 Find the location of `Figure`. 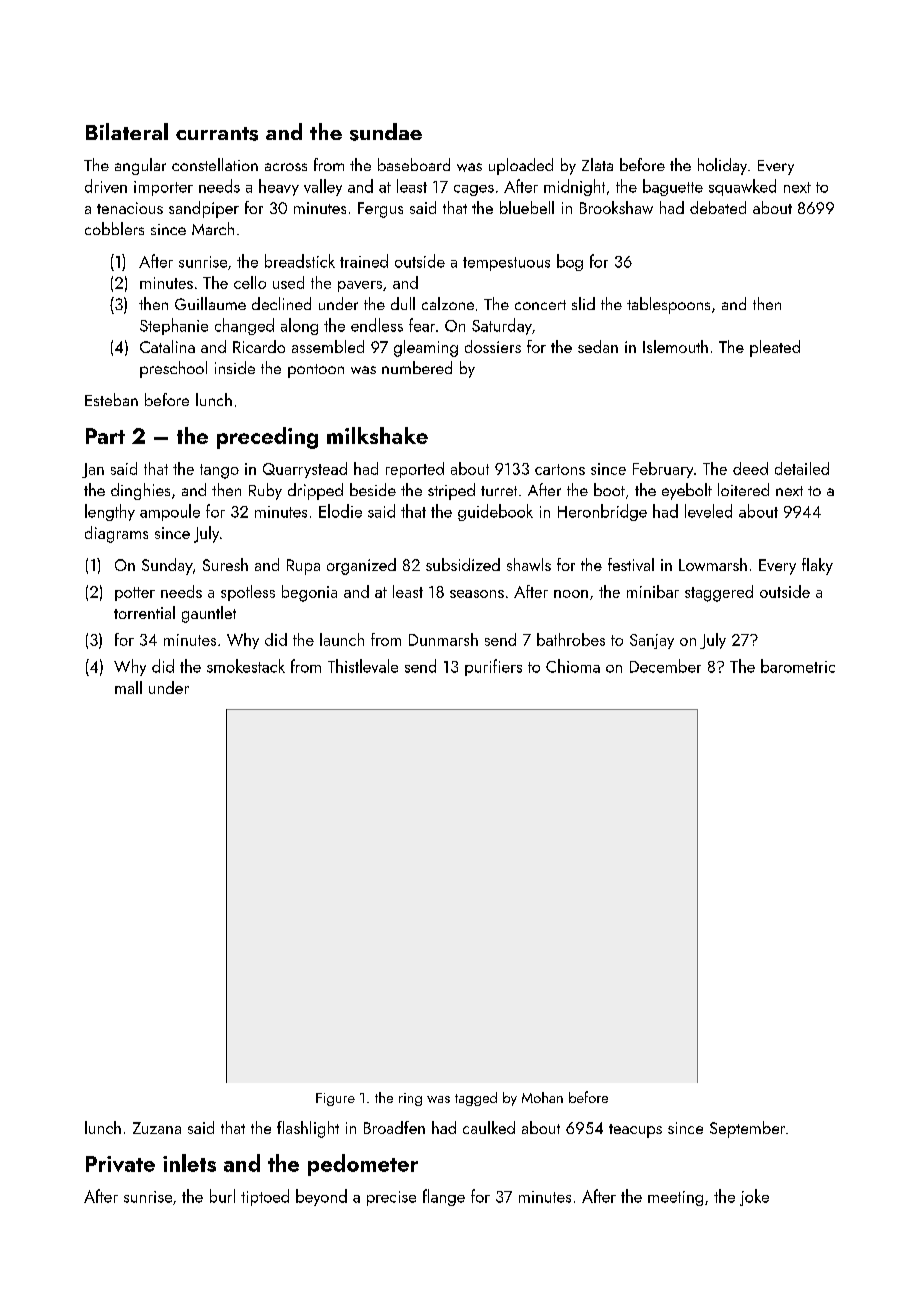

Figure is located at coordinates (335, 1099).
